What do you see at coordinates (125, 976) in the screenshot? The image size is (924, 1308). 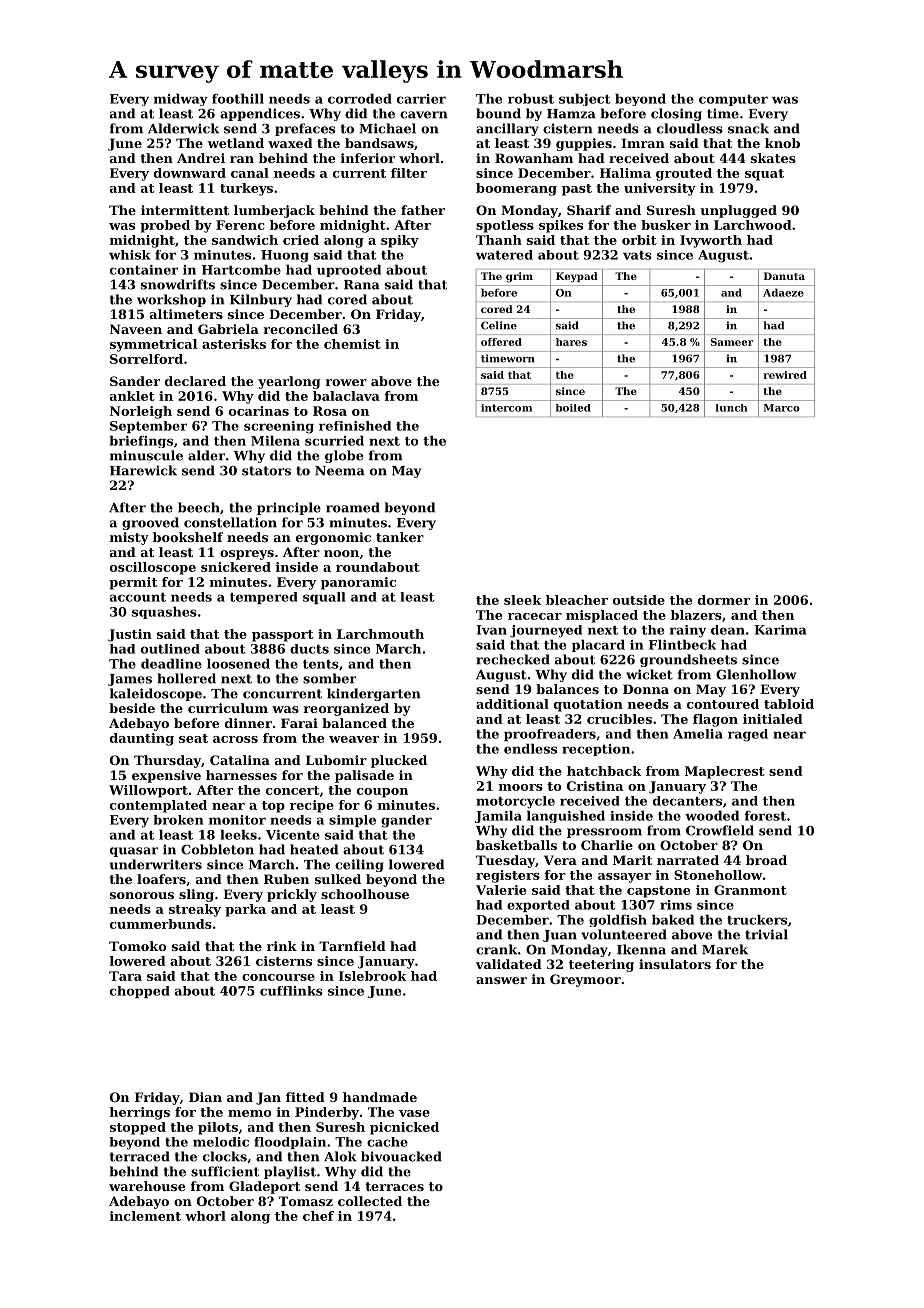 I see `Tara` at bounding box center [125, 976].
